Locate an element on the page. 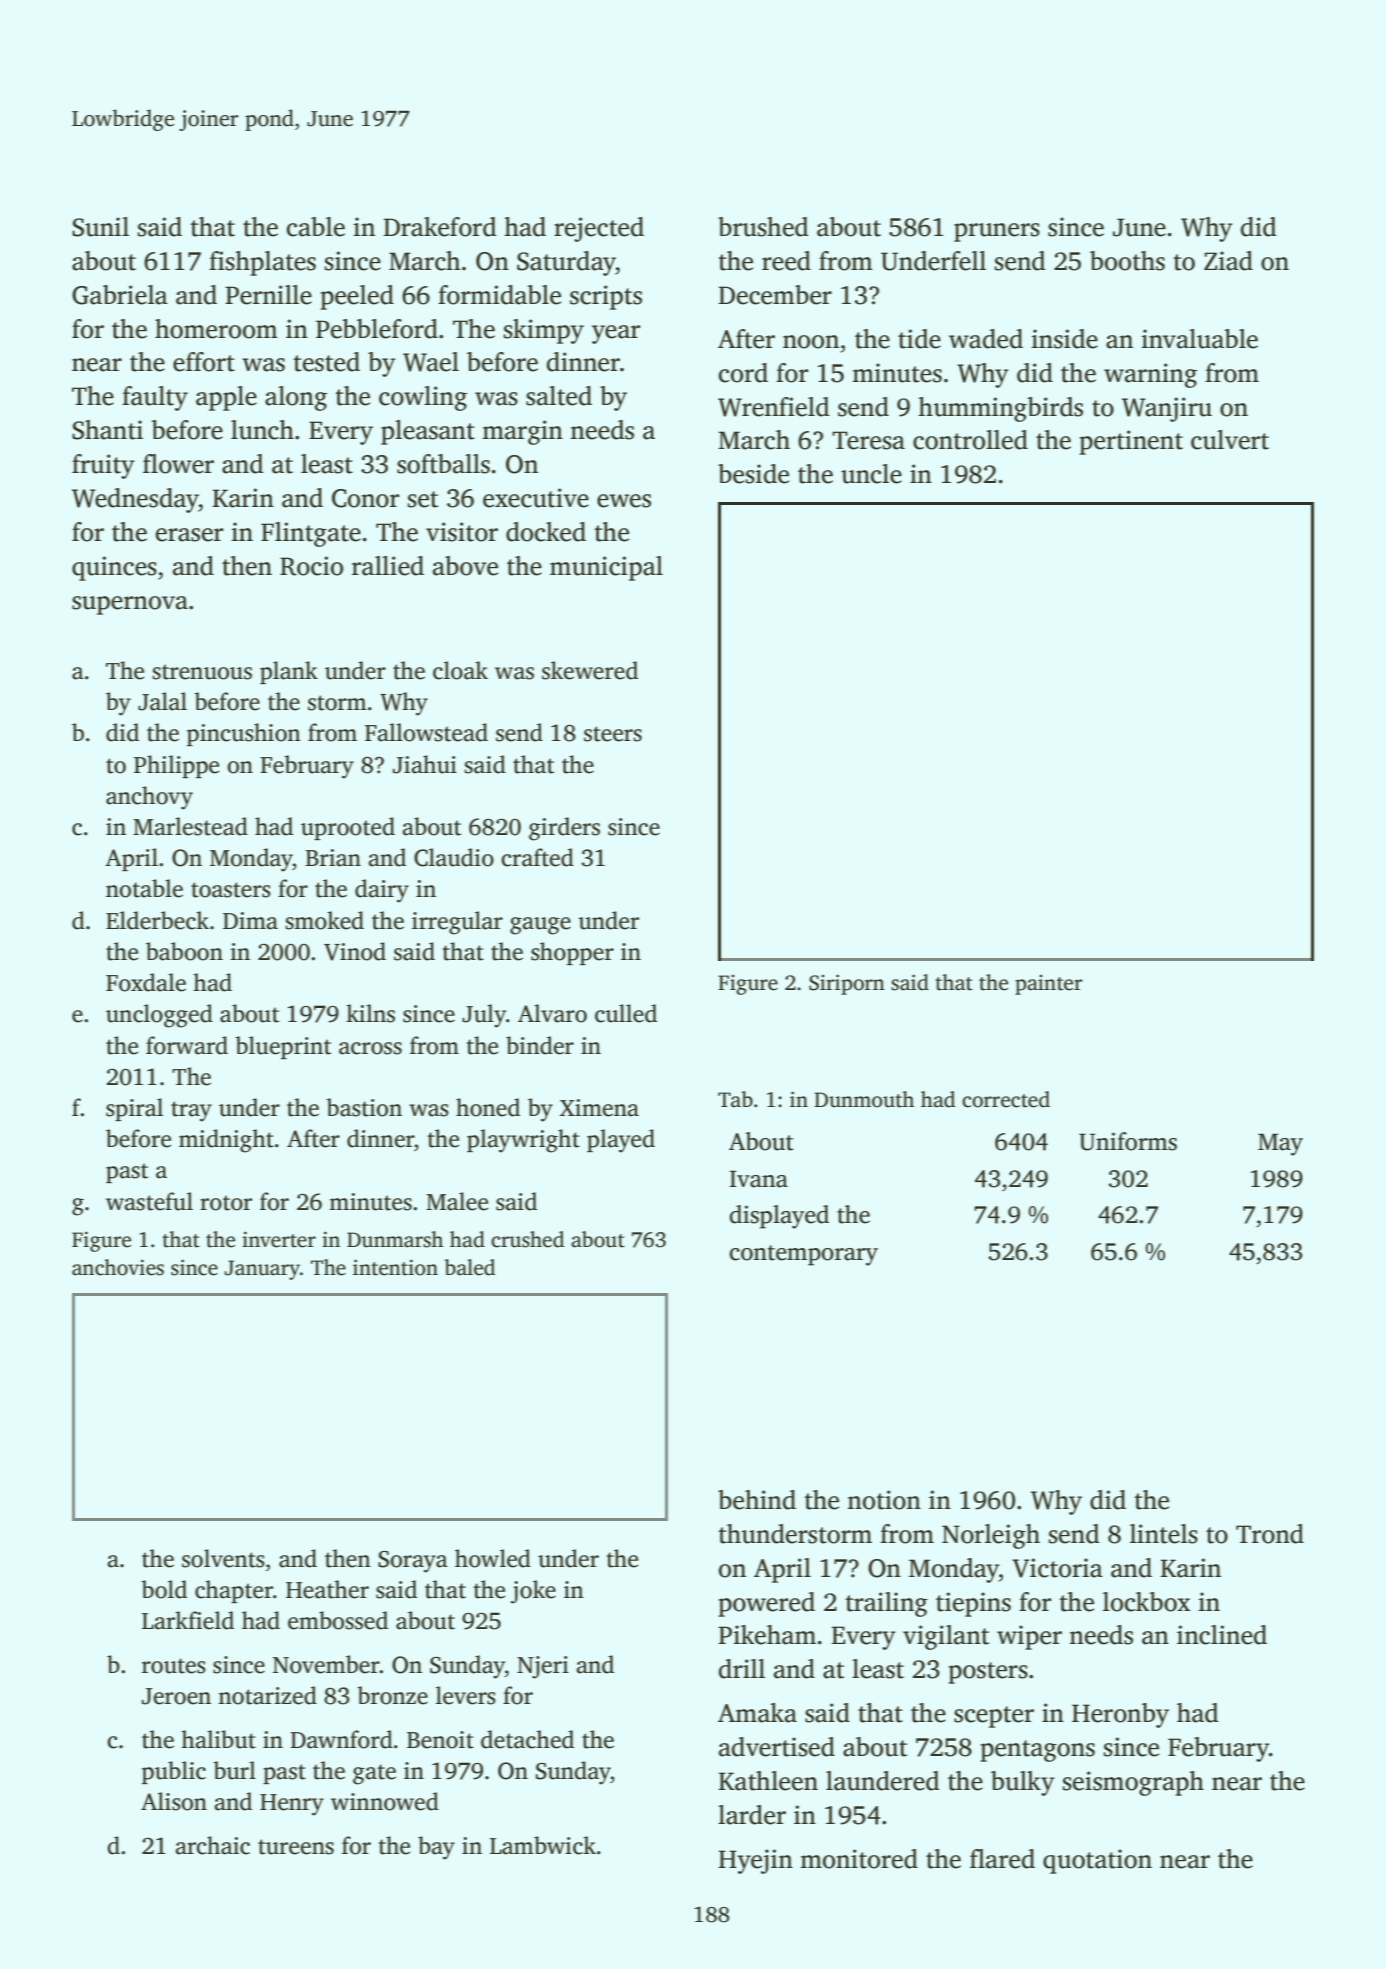 This document has width=1386, height=1969. Soraya is located at coordinates (413, 1562).
